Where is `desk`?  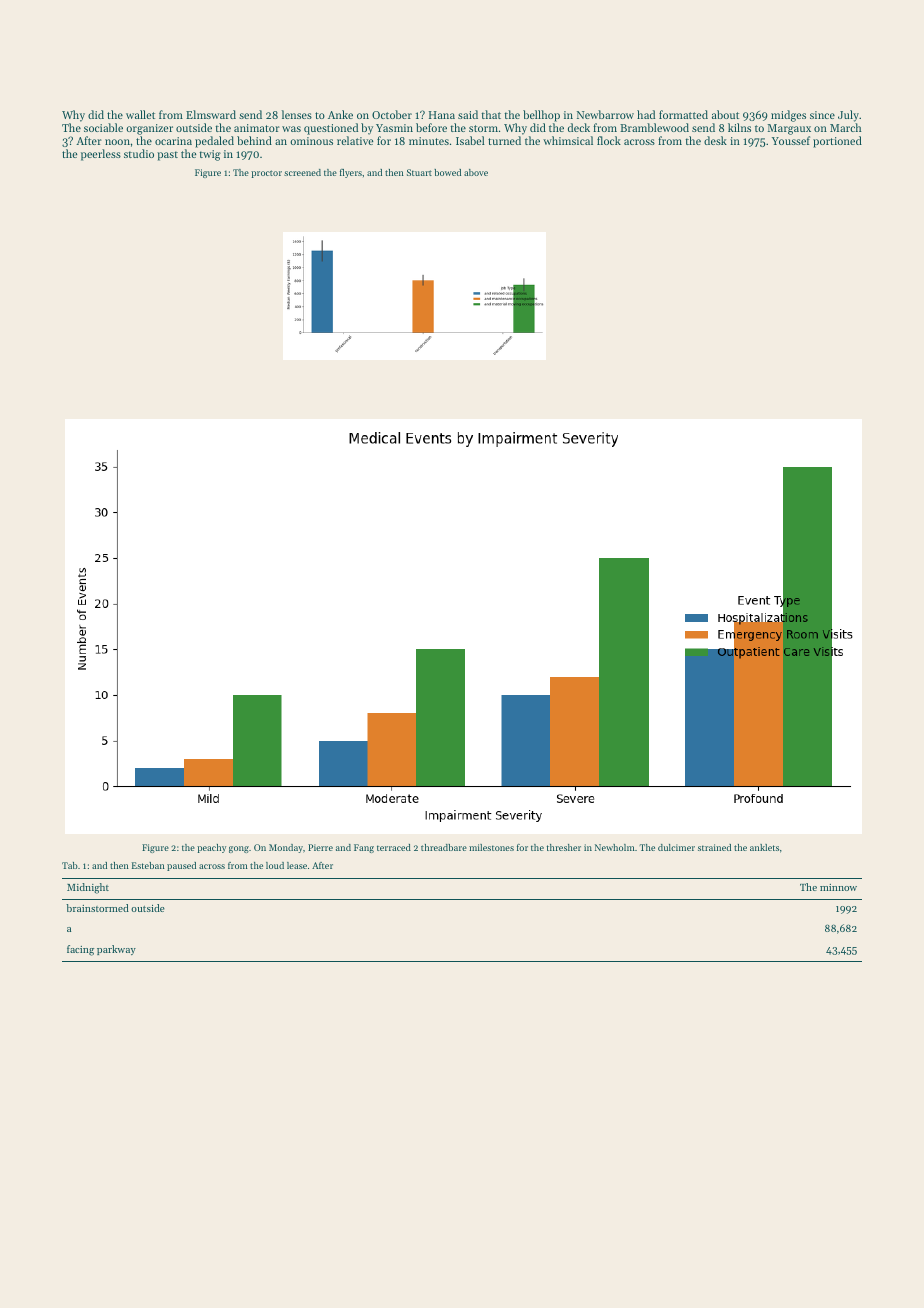 desk is located at coordinates (715, 140).
